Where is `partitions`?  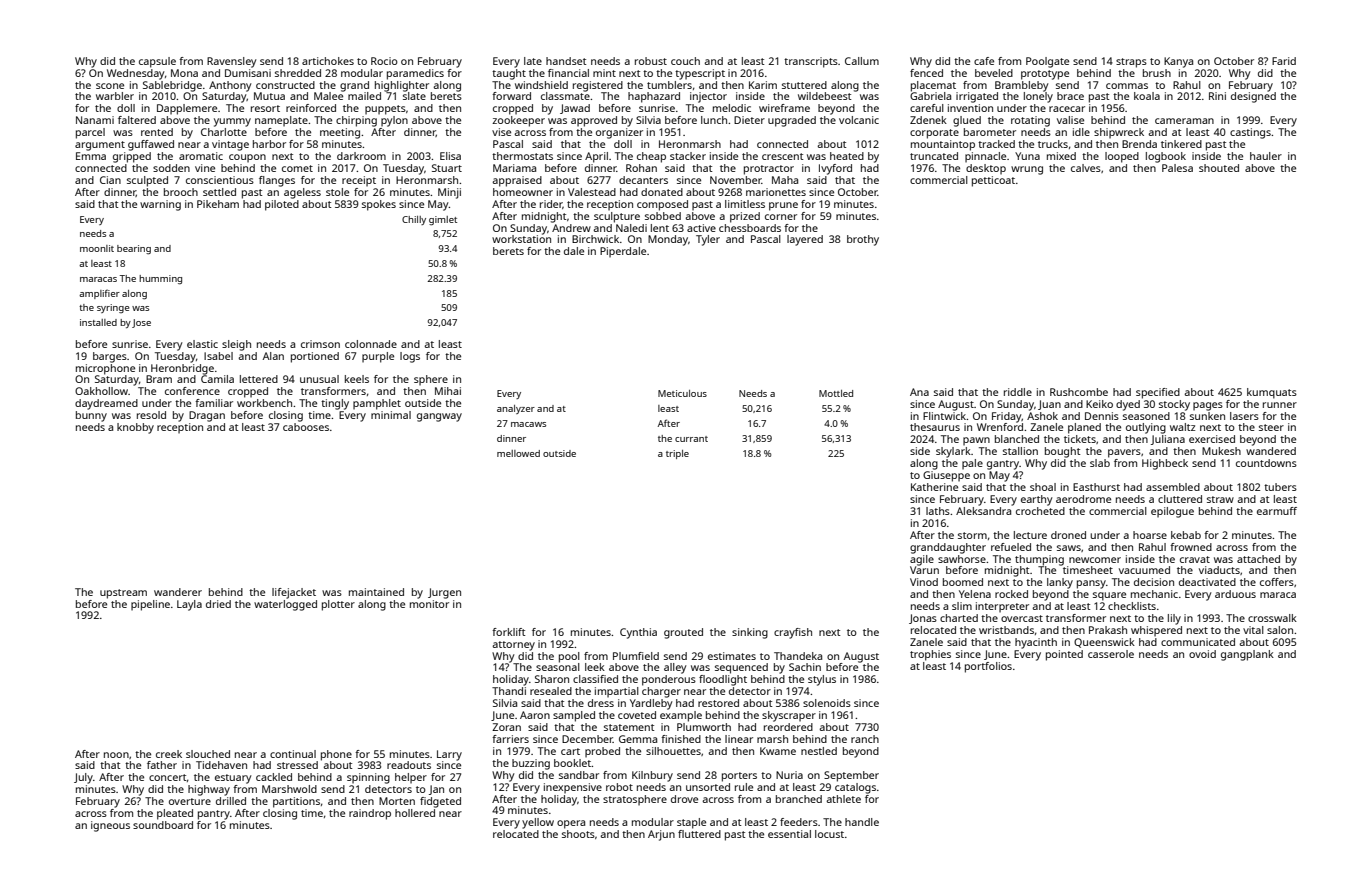 partitions is located at coordinates (296, 802).
